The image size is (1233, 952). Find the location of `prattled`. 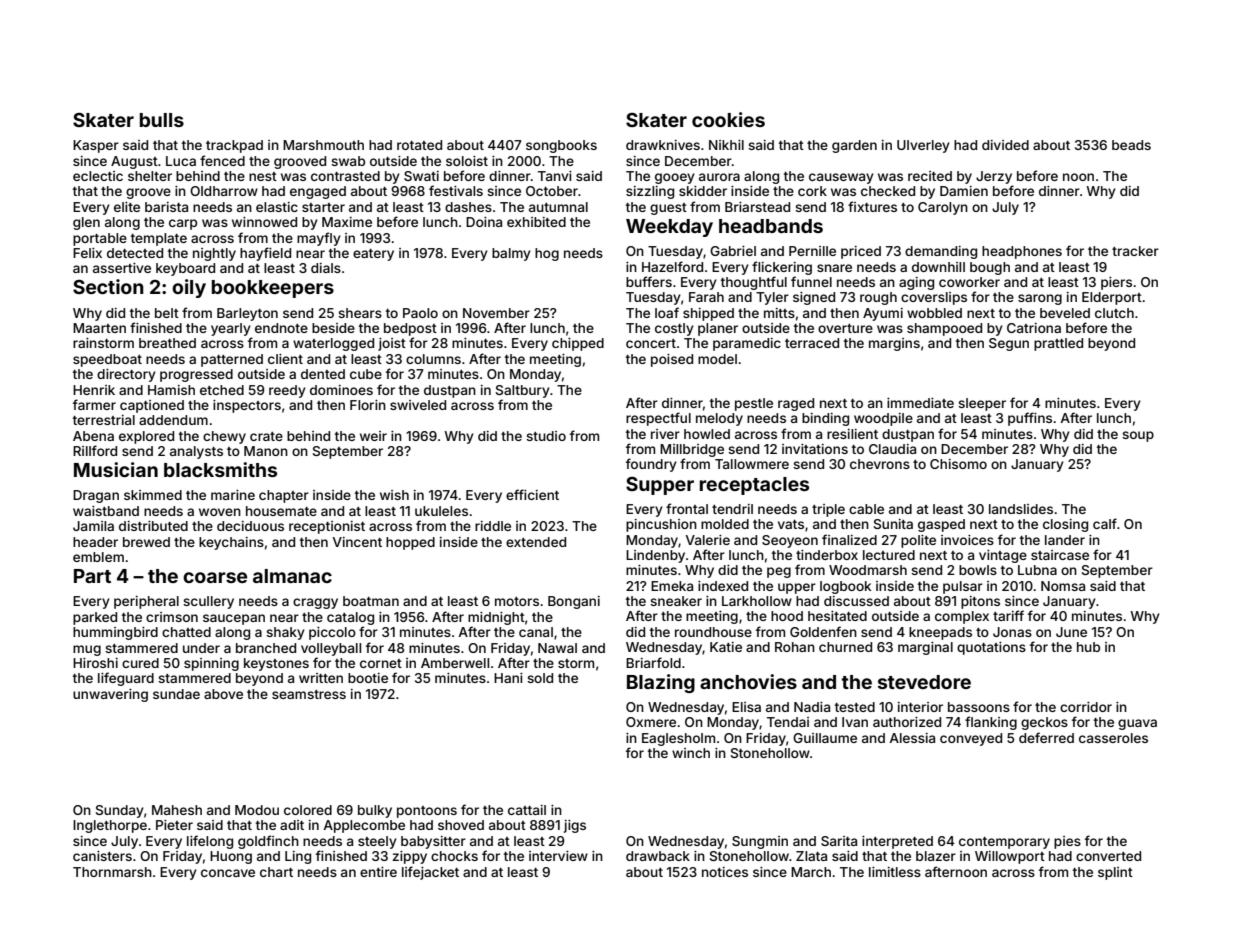

prattled is located at coordinates (1058, 344).
